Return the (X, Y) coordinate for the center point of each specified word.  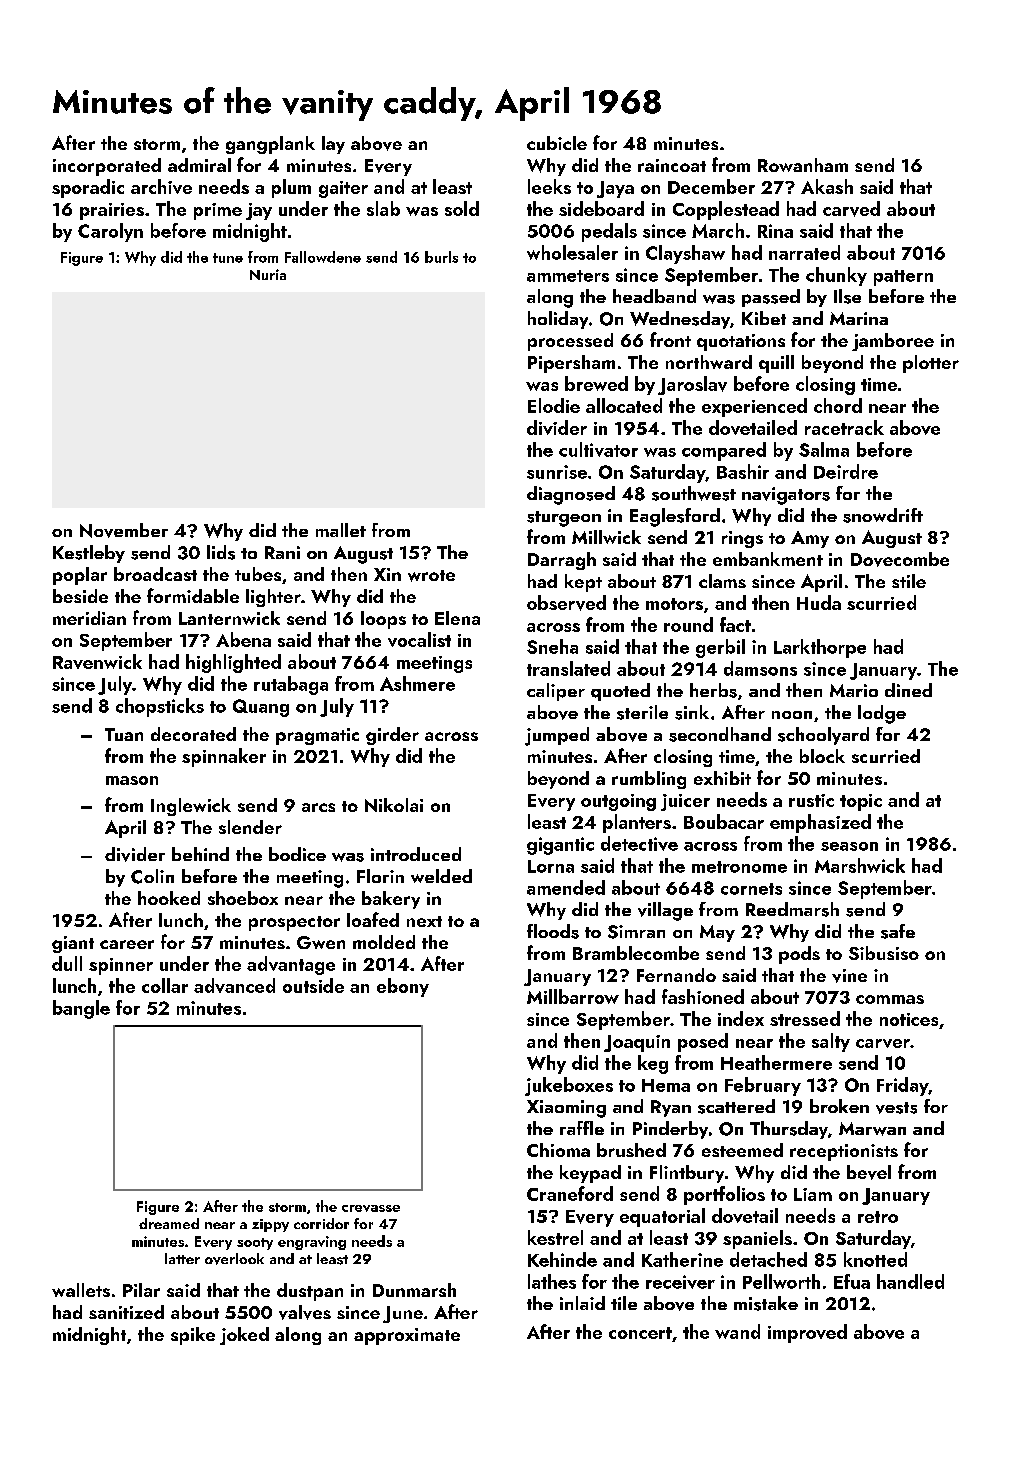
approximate (407, 1336)
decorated (193, 734)
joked (244, 1336)
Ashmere (417, 683)
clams (722, 581)
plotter (931, 364)
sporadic (88, 188)
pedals (609, 232)
